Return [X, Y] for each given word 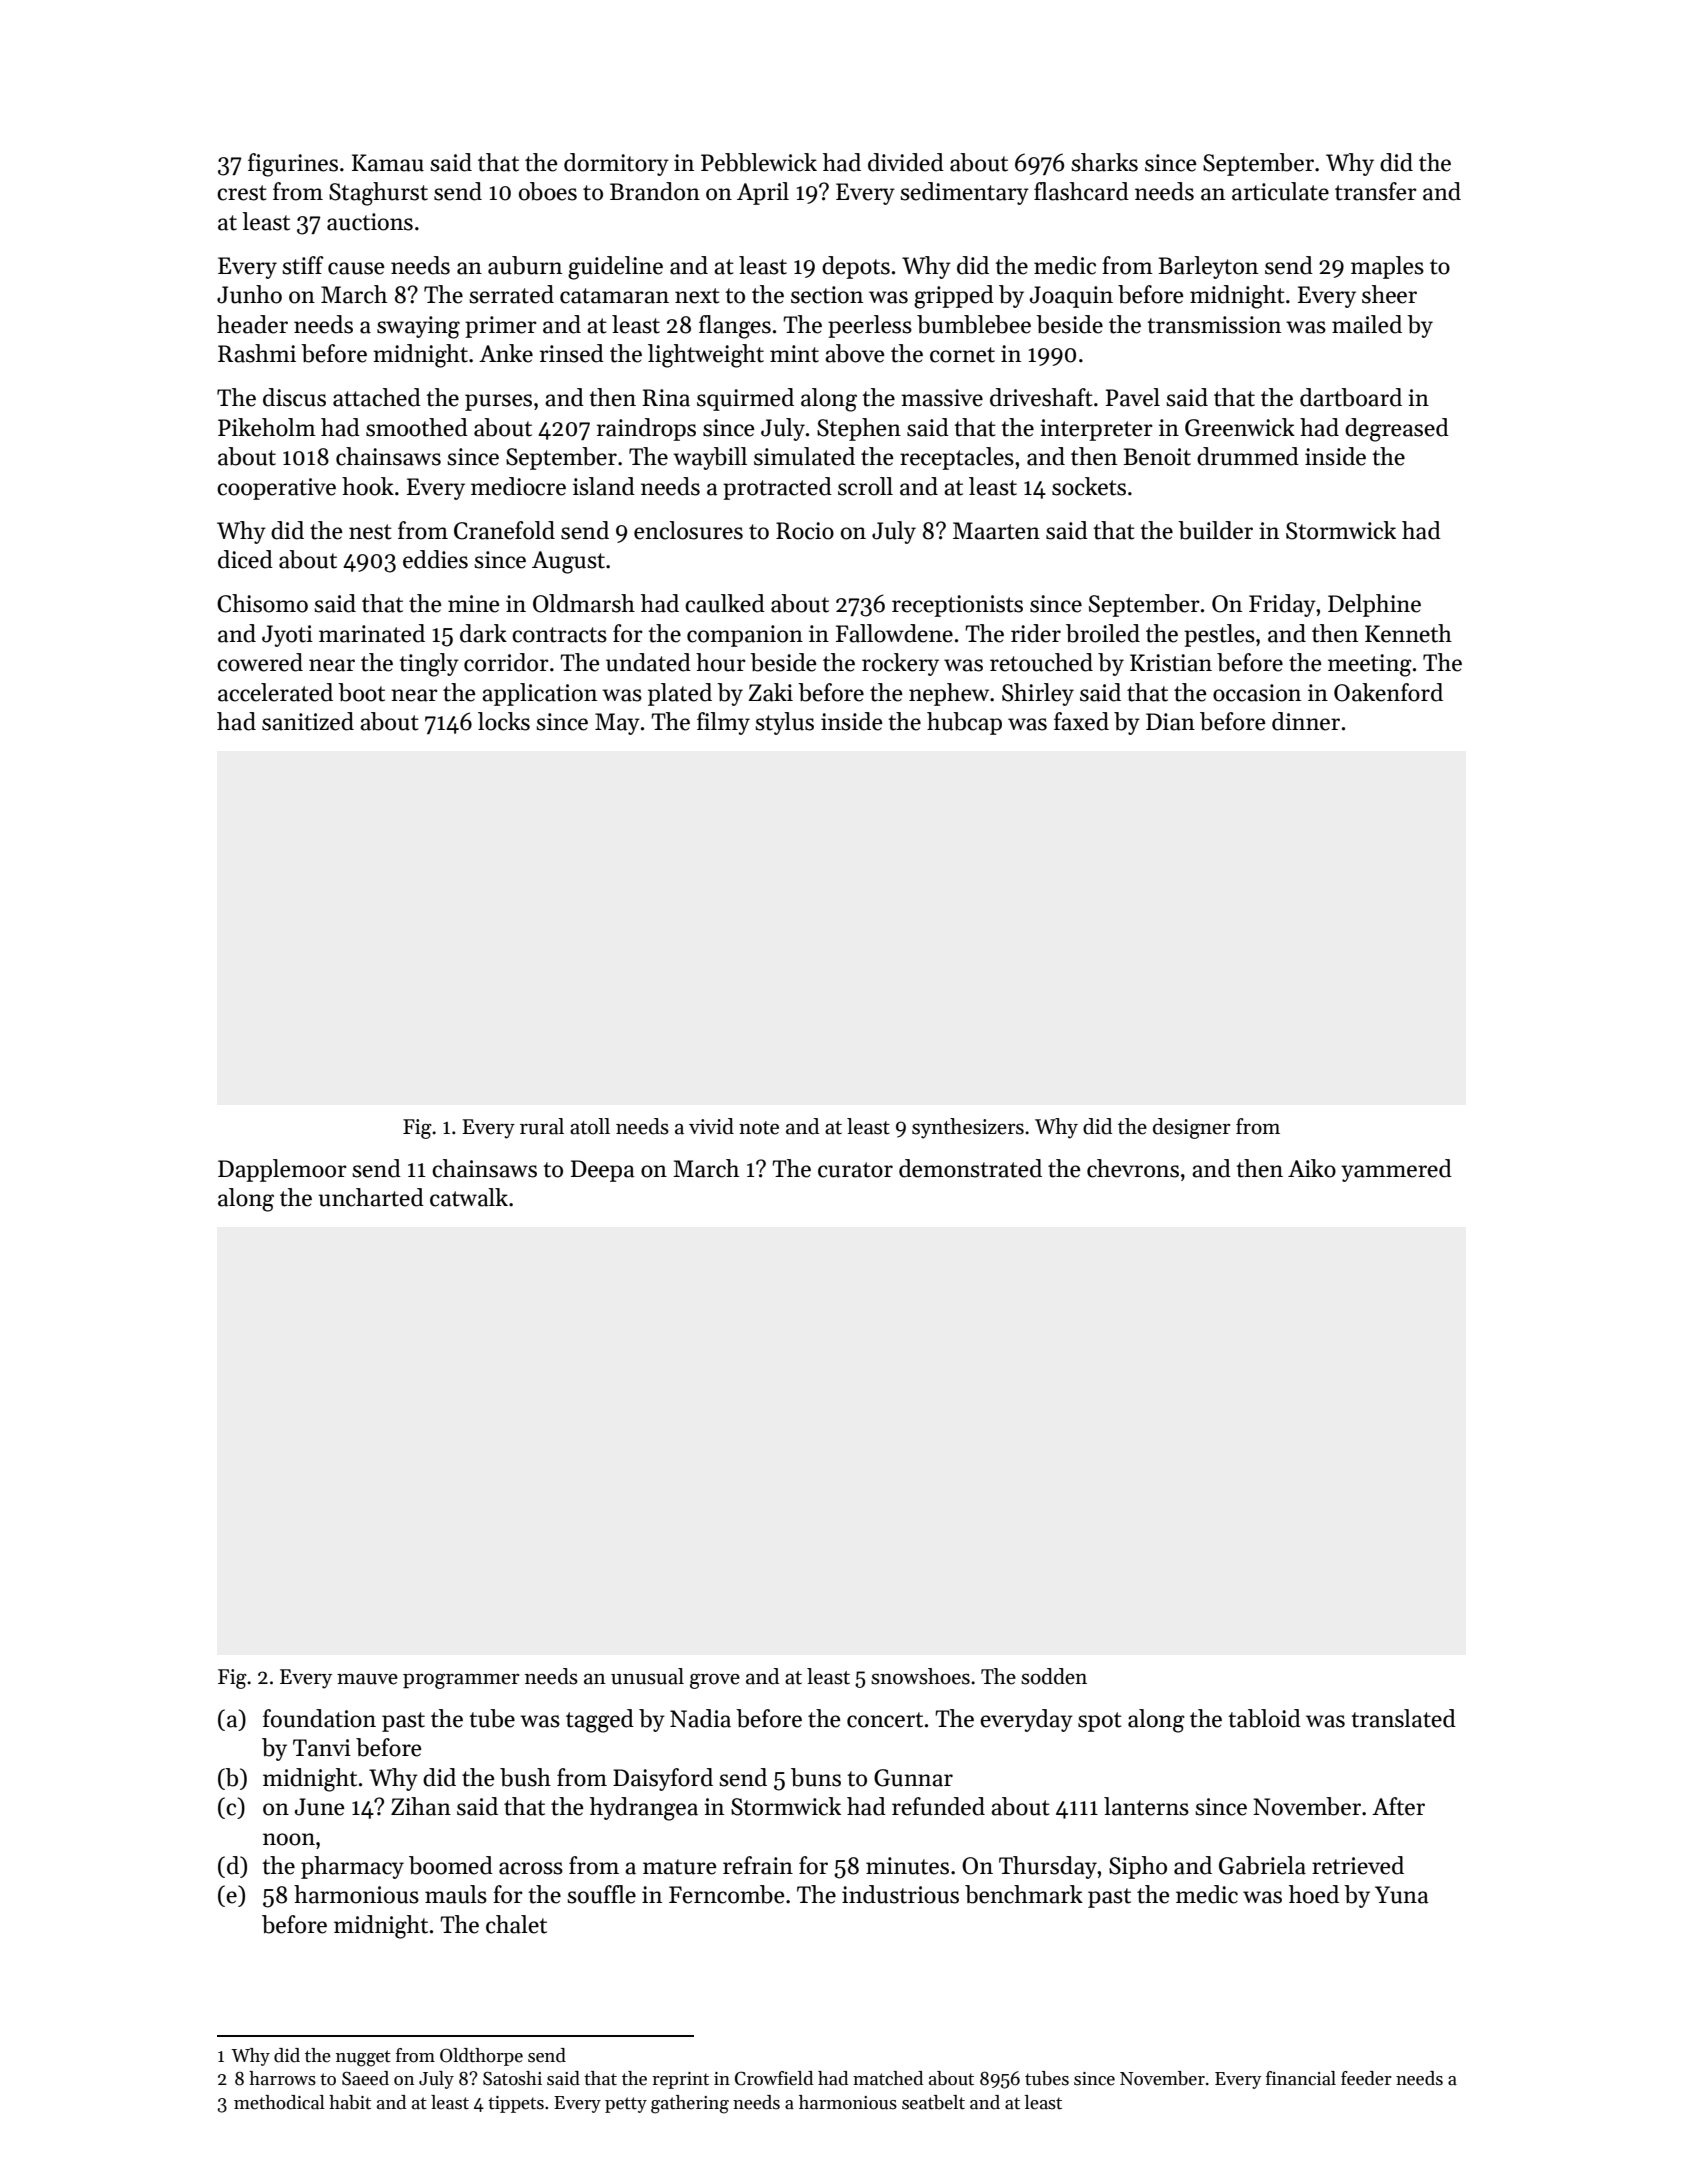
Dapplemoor [282, 1170]
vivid [711, 1126]
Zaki [770, 692]
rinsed [572, 353]
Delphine [1374, 605]
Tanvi [322, 1748]
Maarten [996, 531]
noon [289, 1839]
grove [715, 1681]
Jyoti [287, 636]
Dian [1170, 722]
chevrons [1133, 1168]
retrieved [1358, 1865]
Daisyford [663, 1779]
